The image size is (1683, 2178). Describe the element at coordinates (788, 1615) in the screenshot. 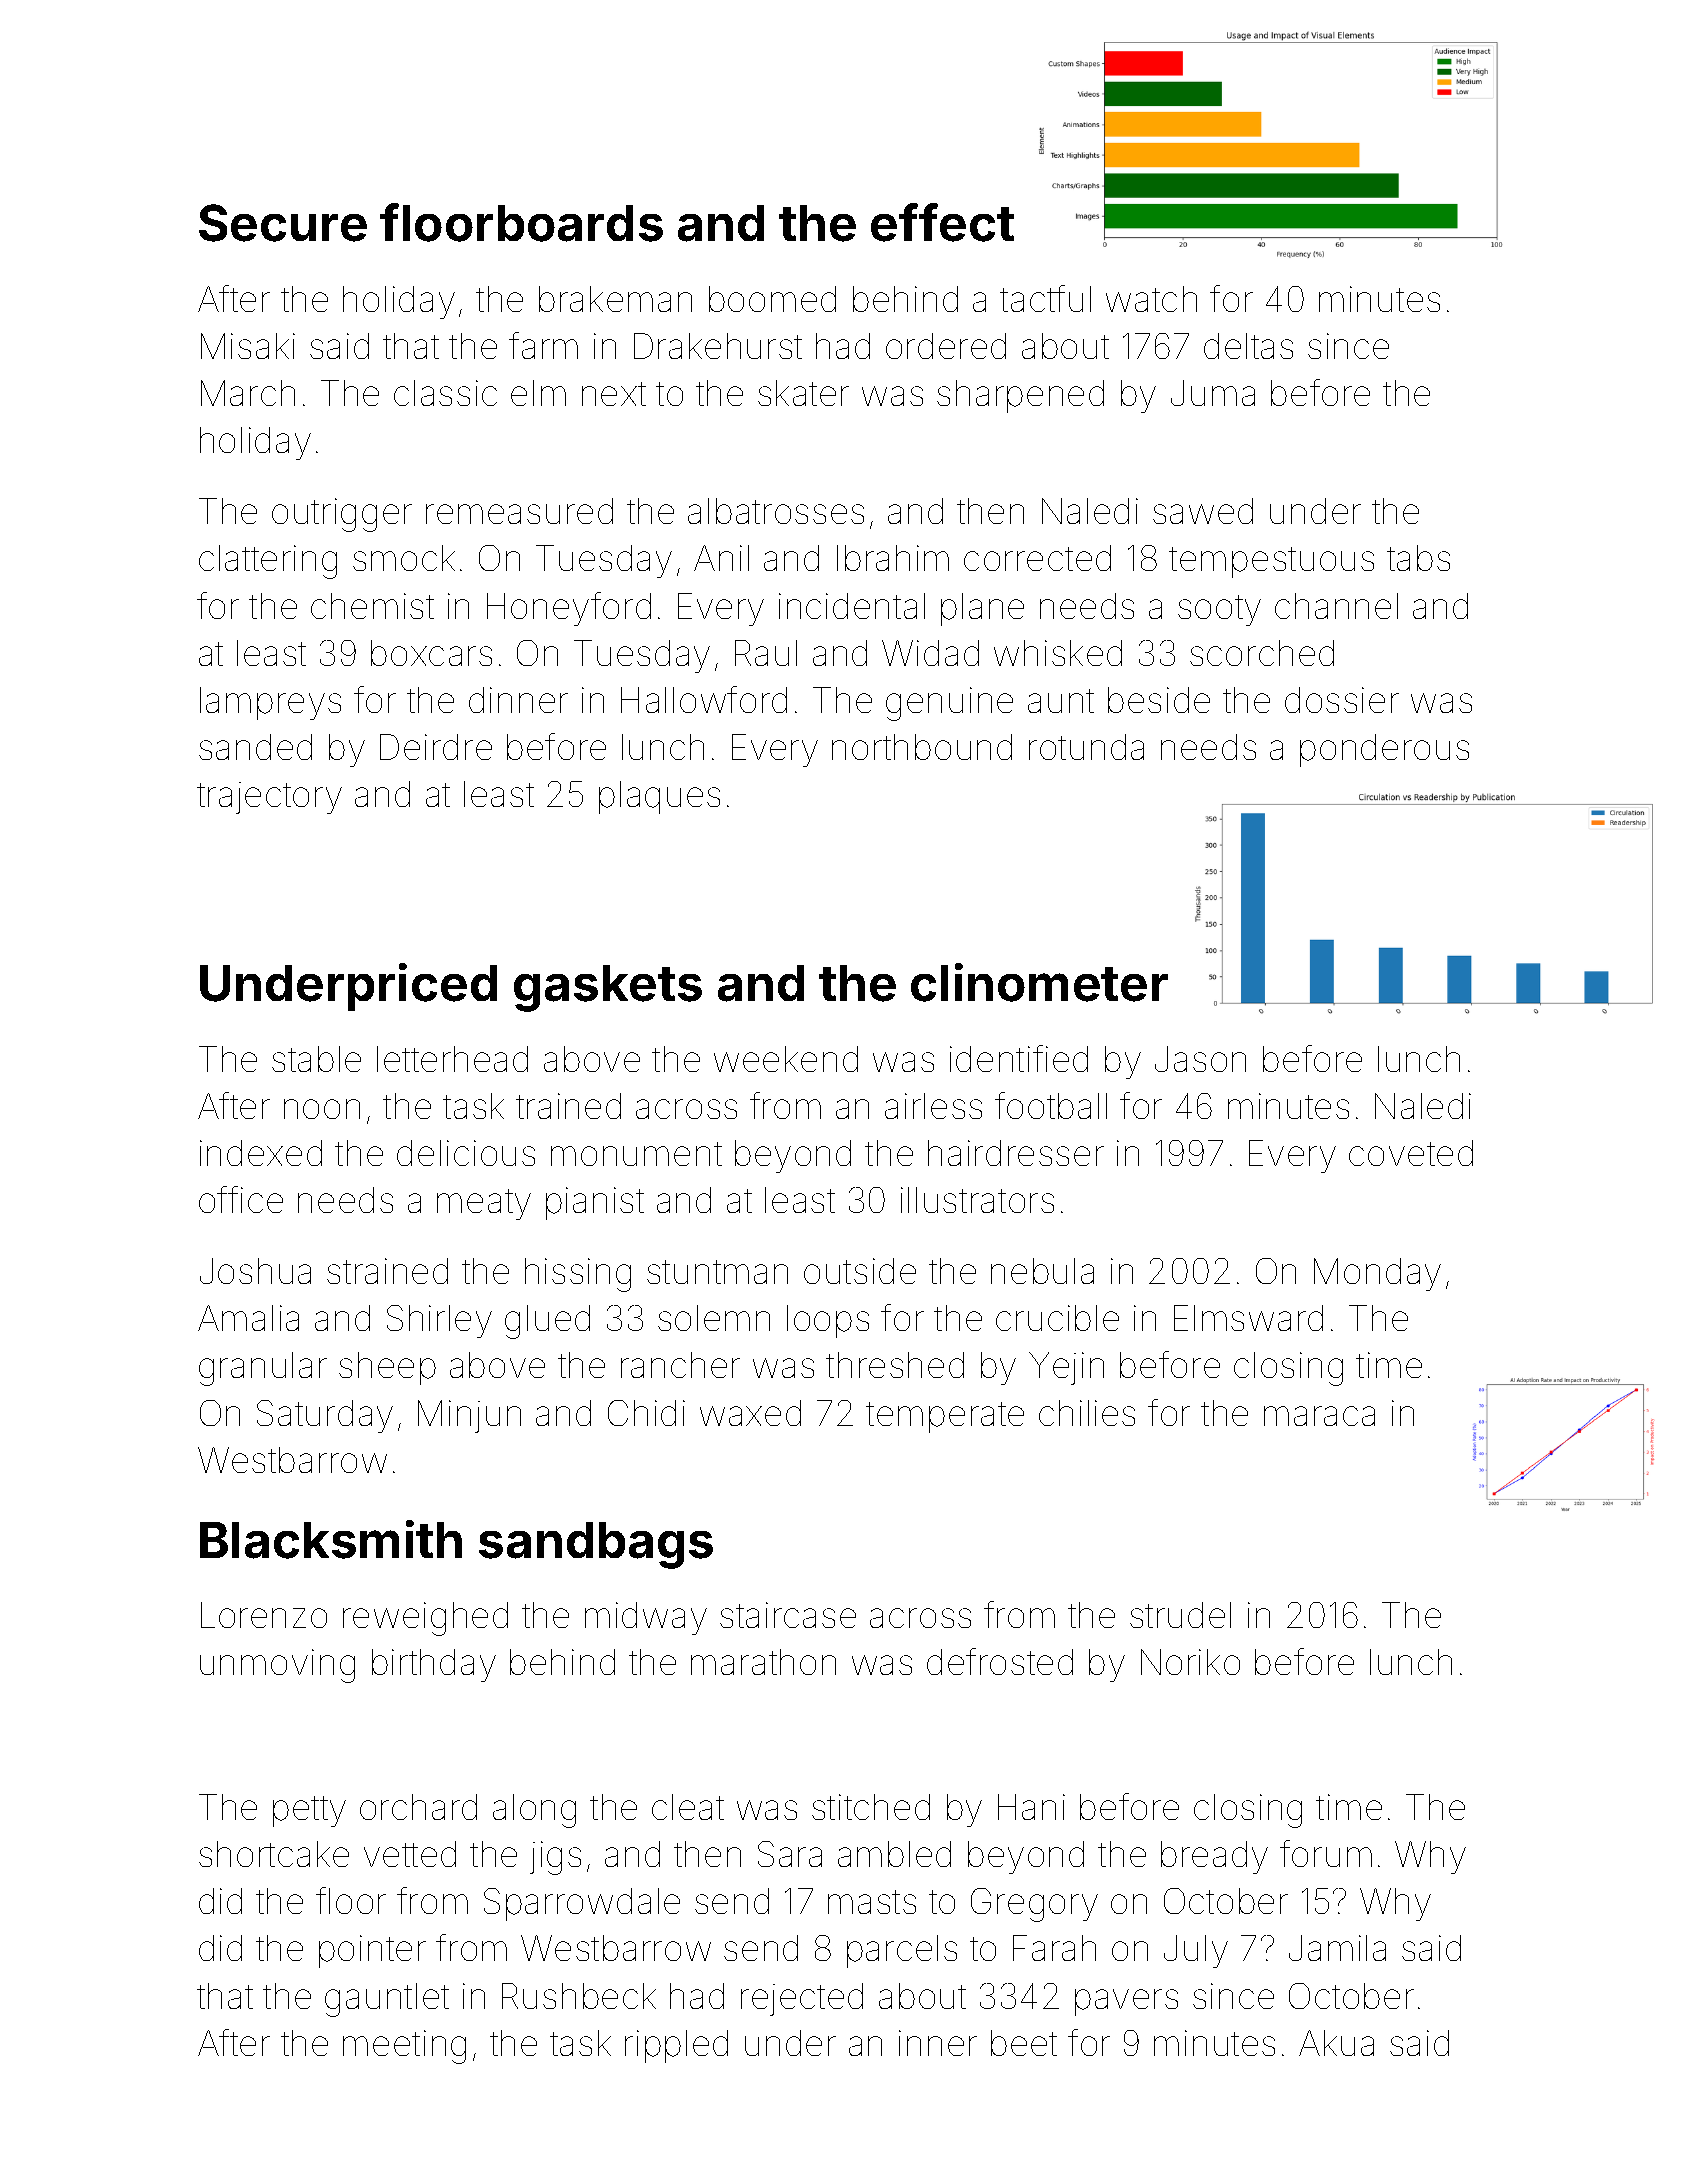

I see `staircase` at that location.
